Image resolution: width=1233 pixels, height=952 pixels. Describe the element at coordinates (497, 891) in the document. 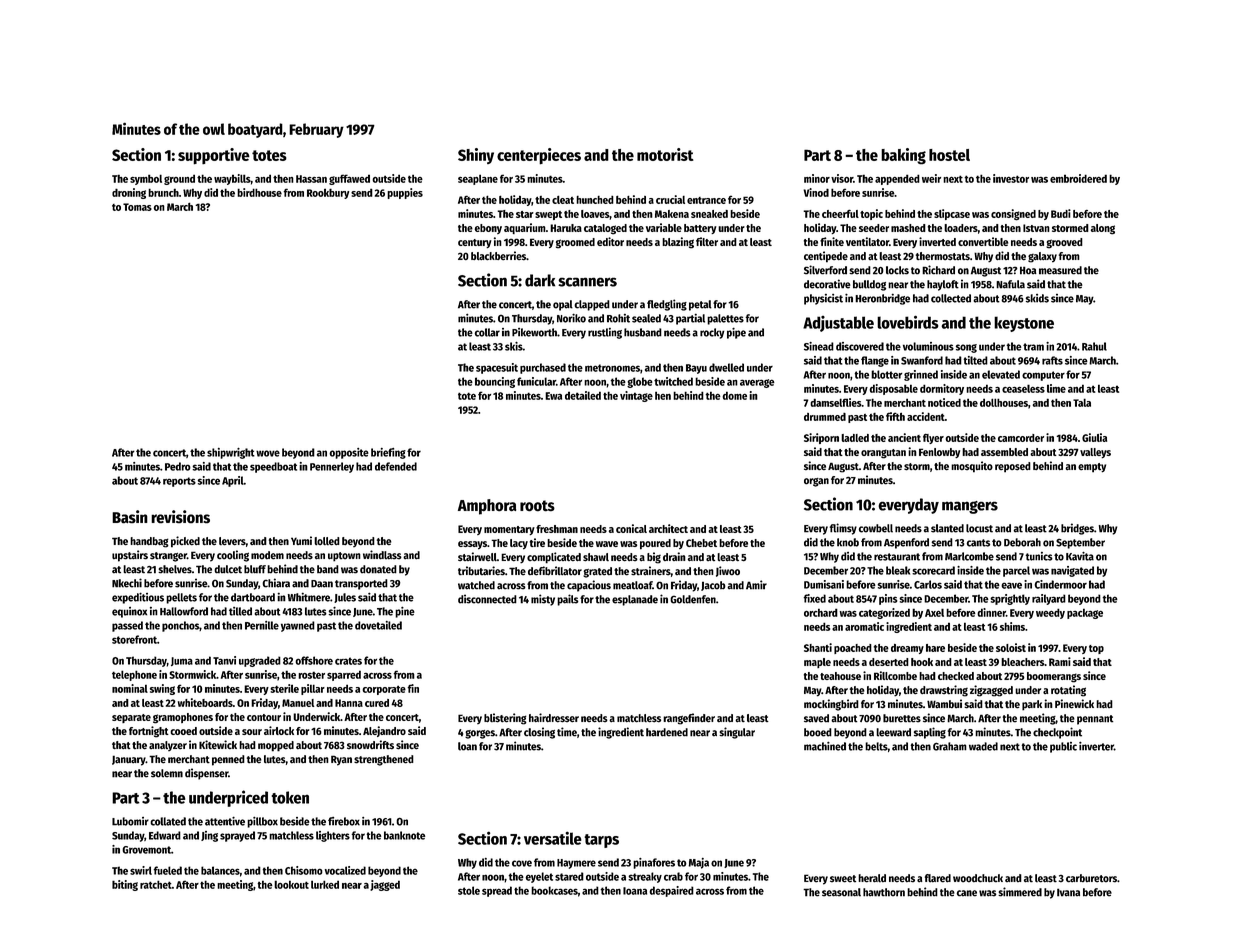

I see `spread` at that location.
